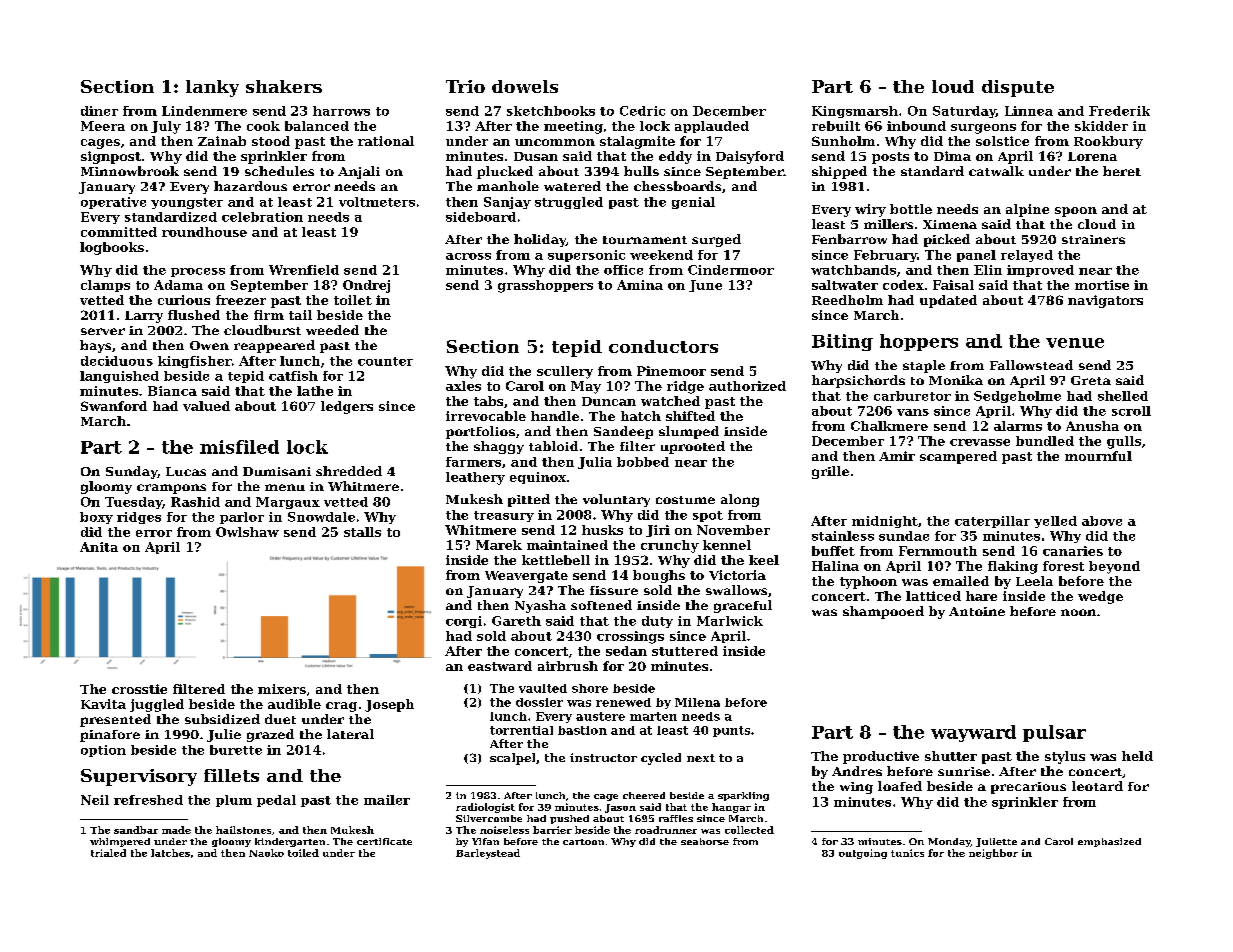  Describe the element at coordinates (95, 800) in the screenshot. I see `Neil` at that location.
